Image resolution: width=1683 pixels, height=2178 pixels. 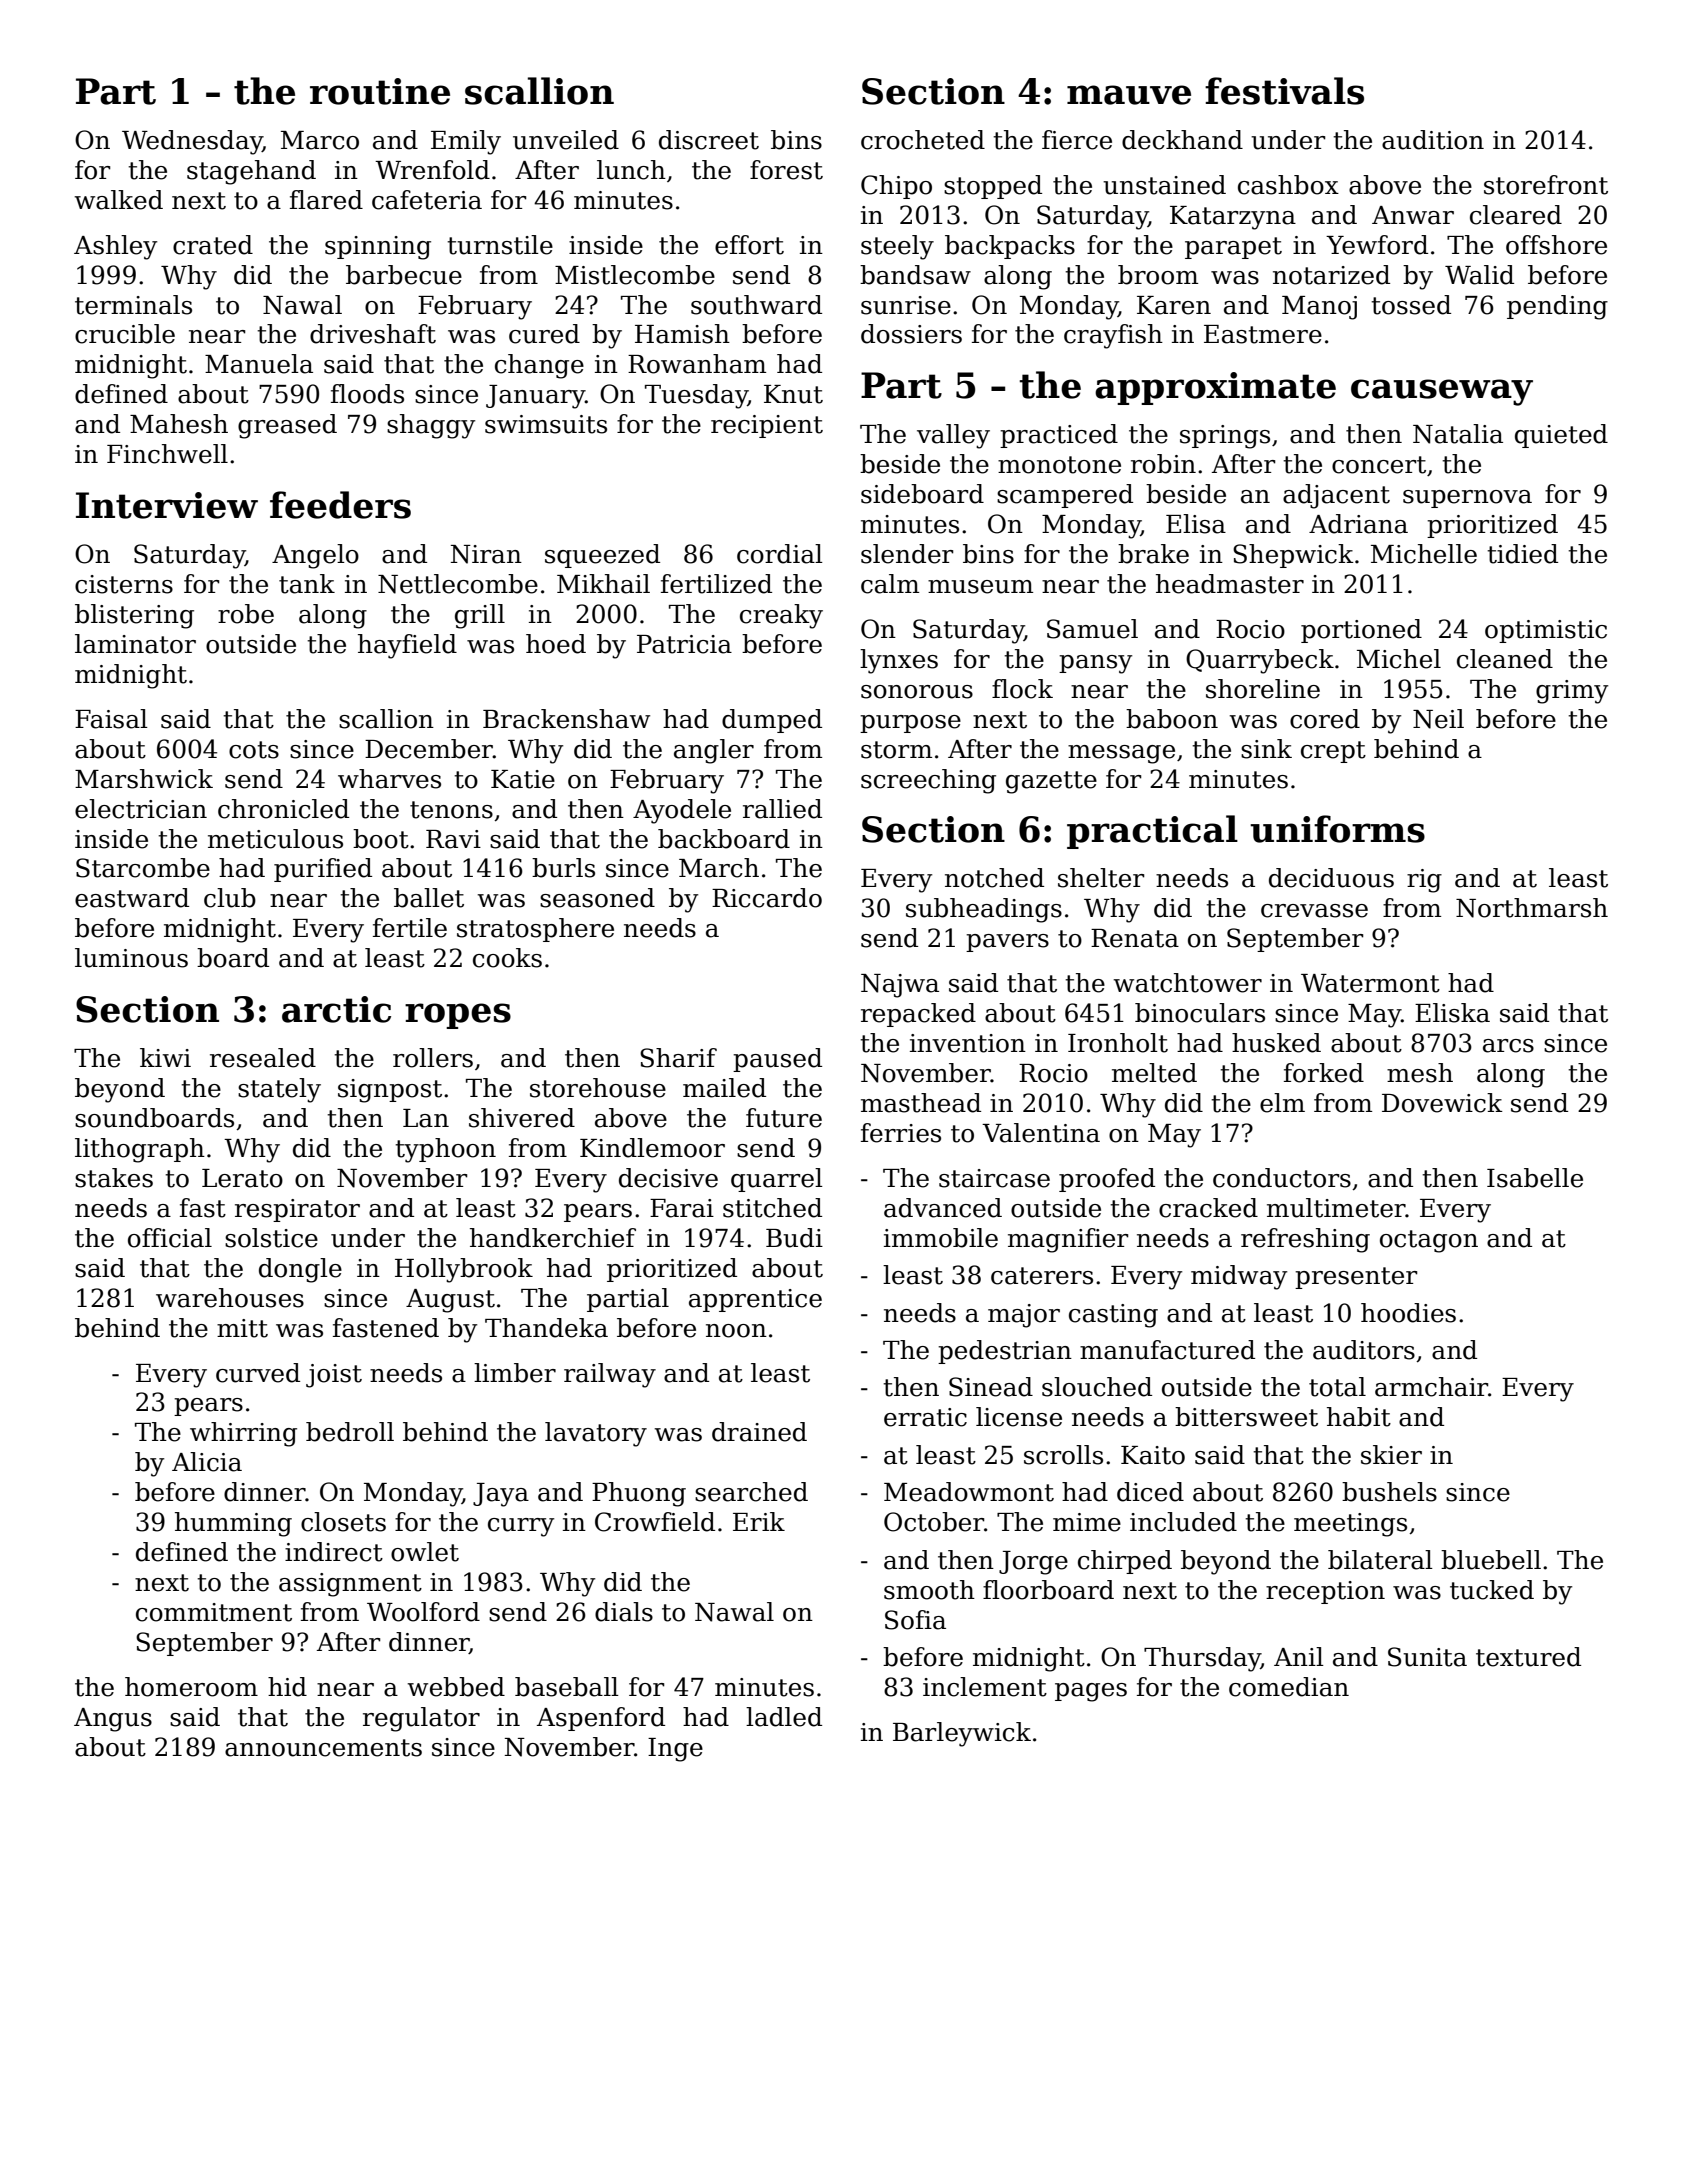 What do you see at coordinates (1364, 1350) in the screenshot?
I see `auditors` at bounding box center [1364, 1350].
